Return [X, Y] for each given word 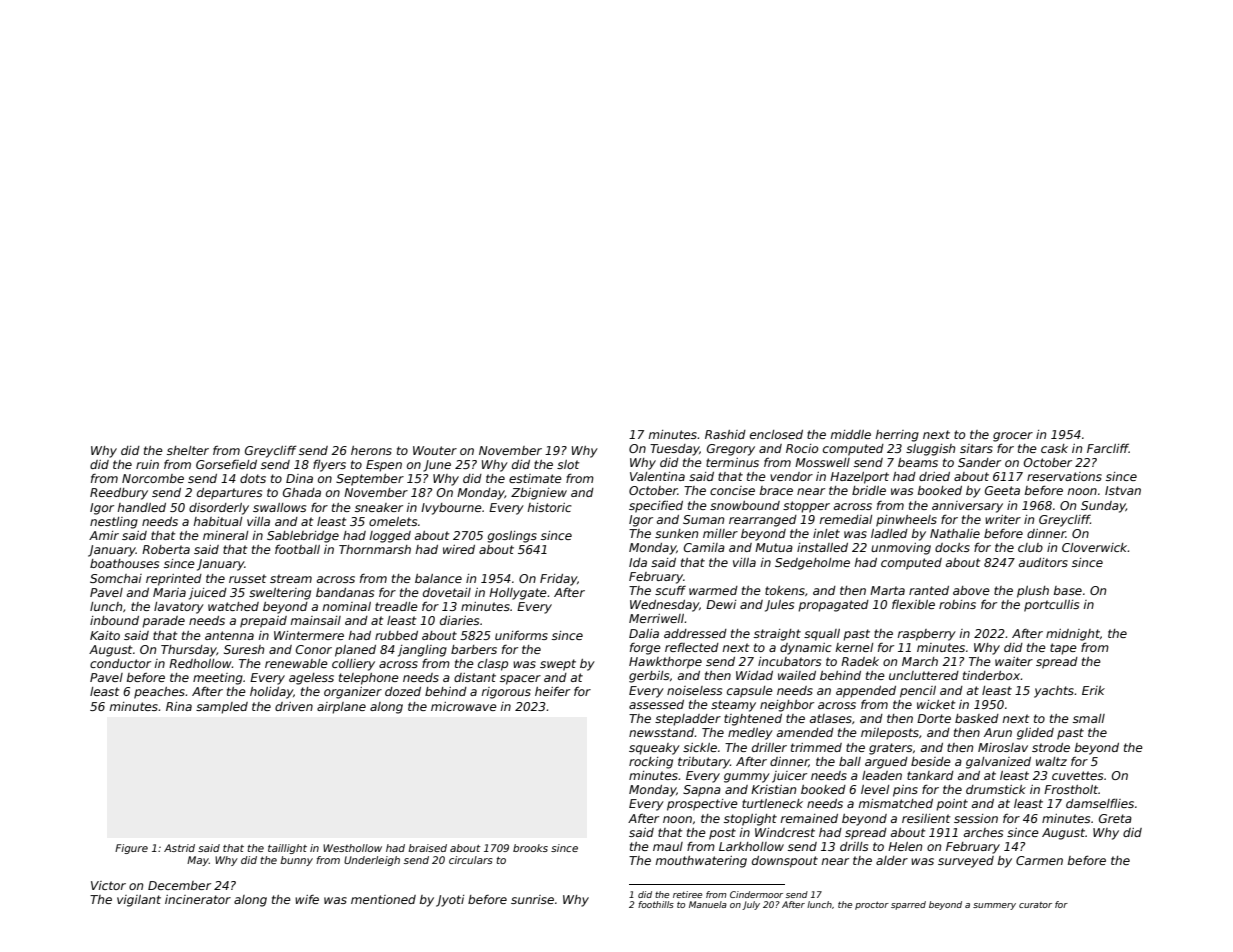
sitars [976, 448]
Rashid [725, 434]
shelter [188, 450]
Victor [108, 885]
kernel [855, 647]
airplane [341, 708]
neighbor [787, 706]
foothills [656, 904]
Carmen [1039, 860]
